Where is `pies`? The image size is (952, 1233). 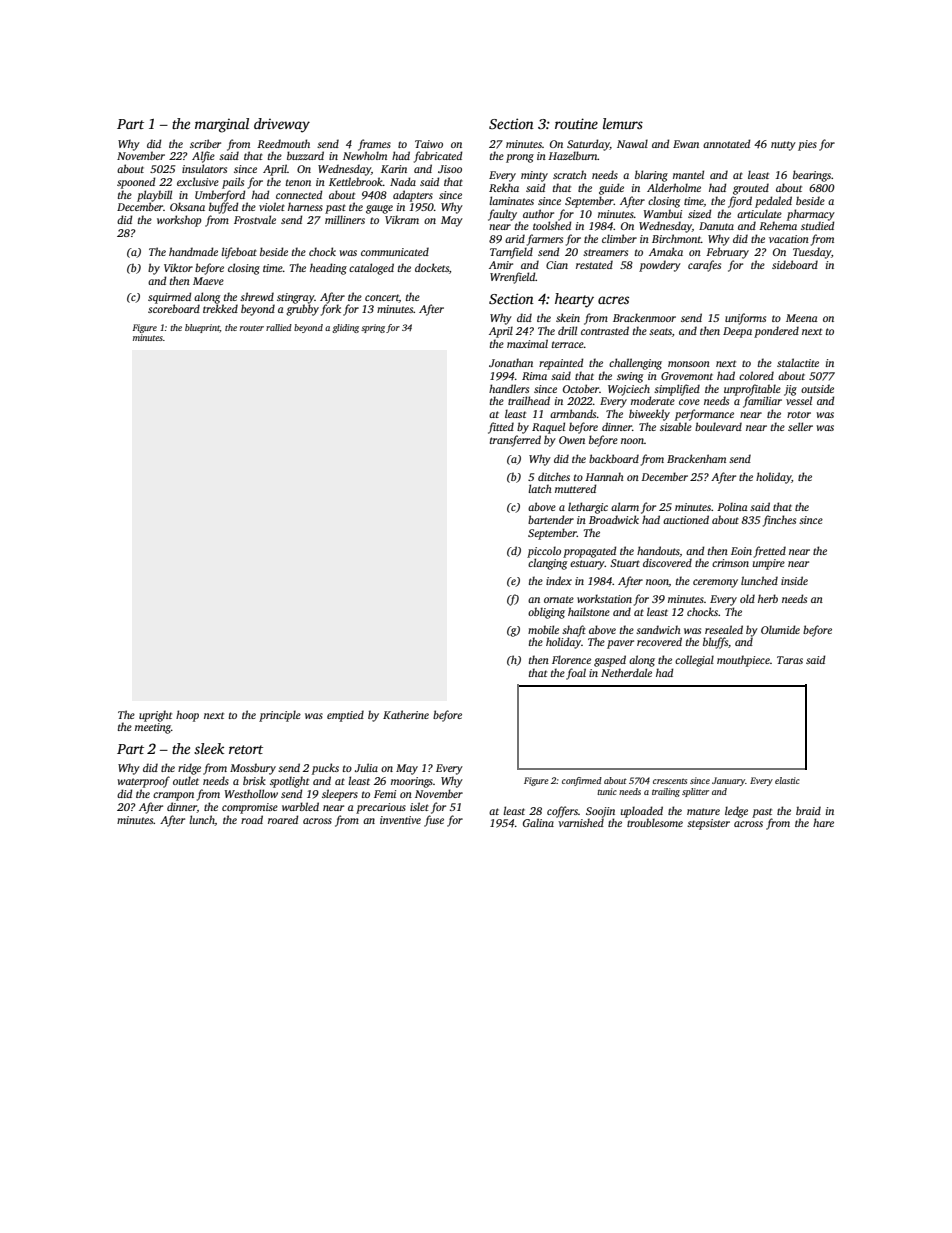
pies is located at coordinates (807, 145).
